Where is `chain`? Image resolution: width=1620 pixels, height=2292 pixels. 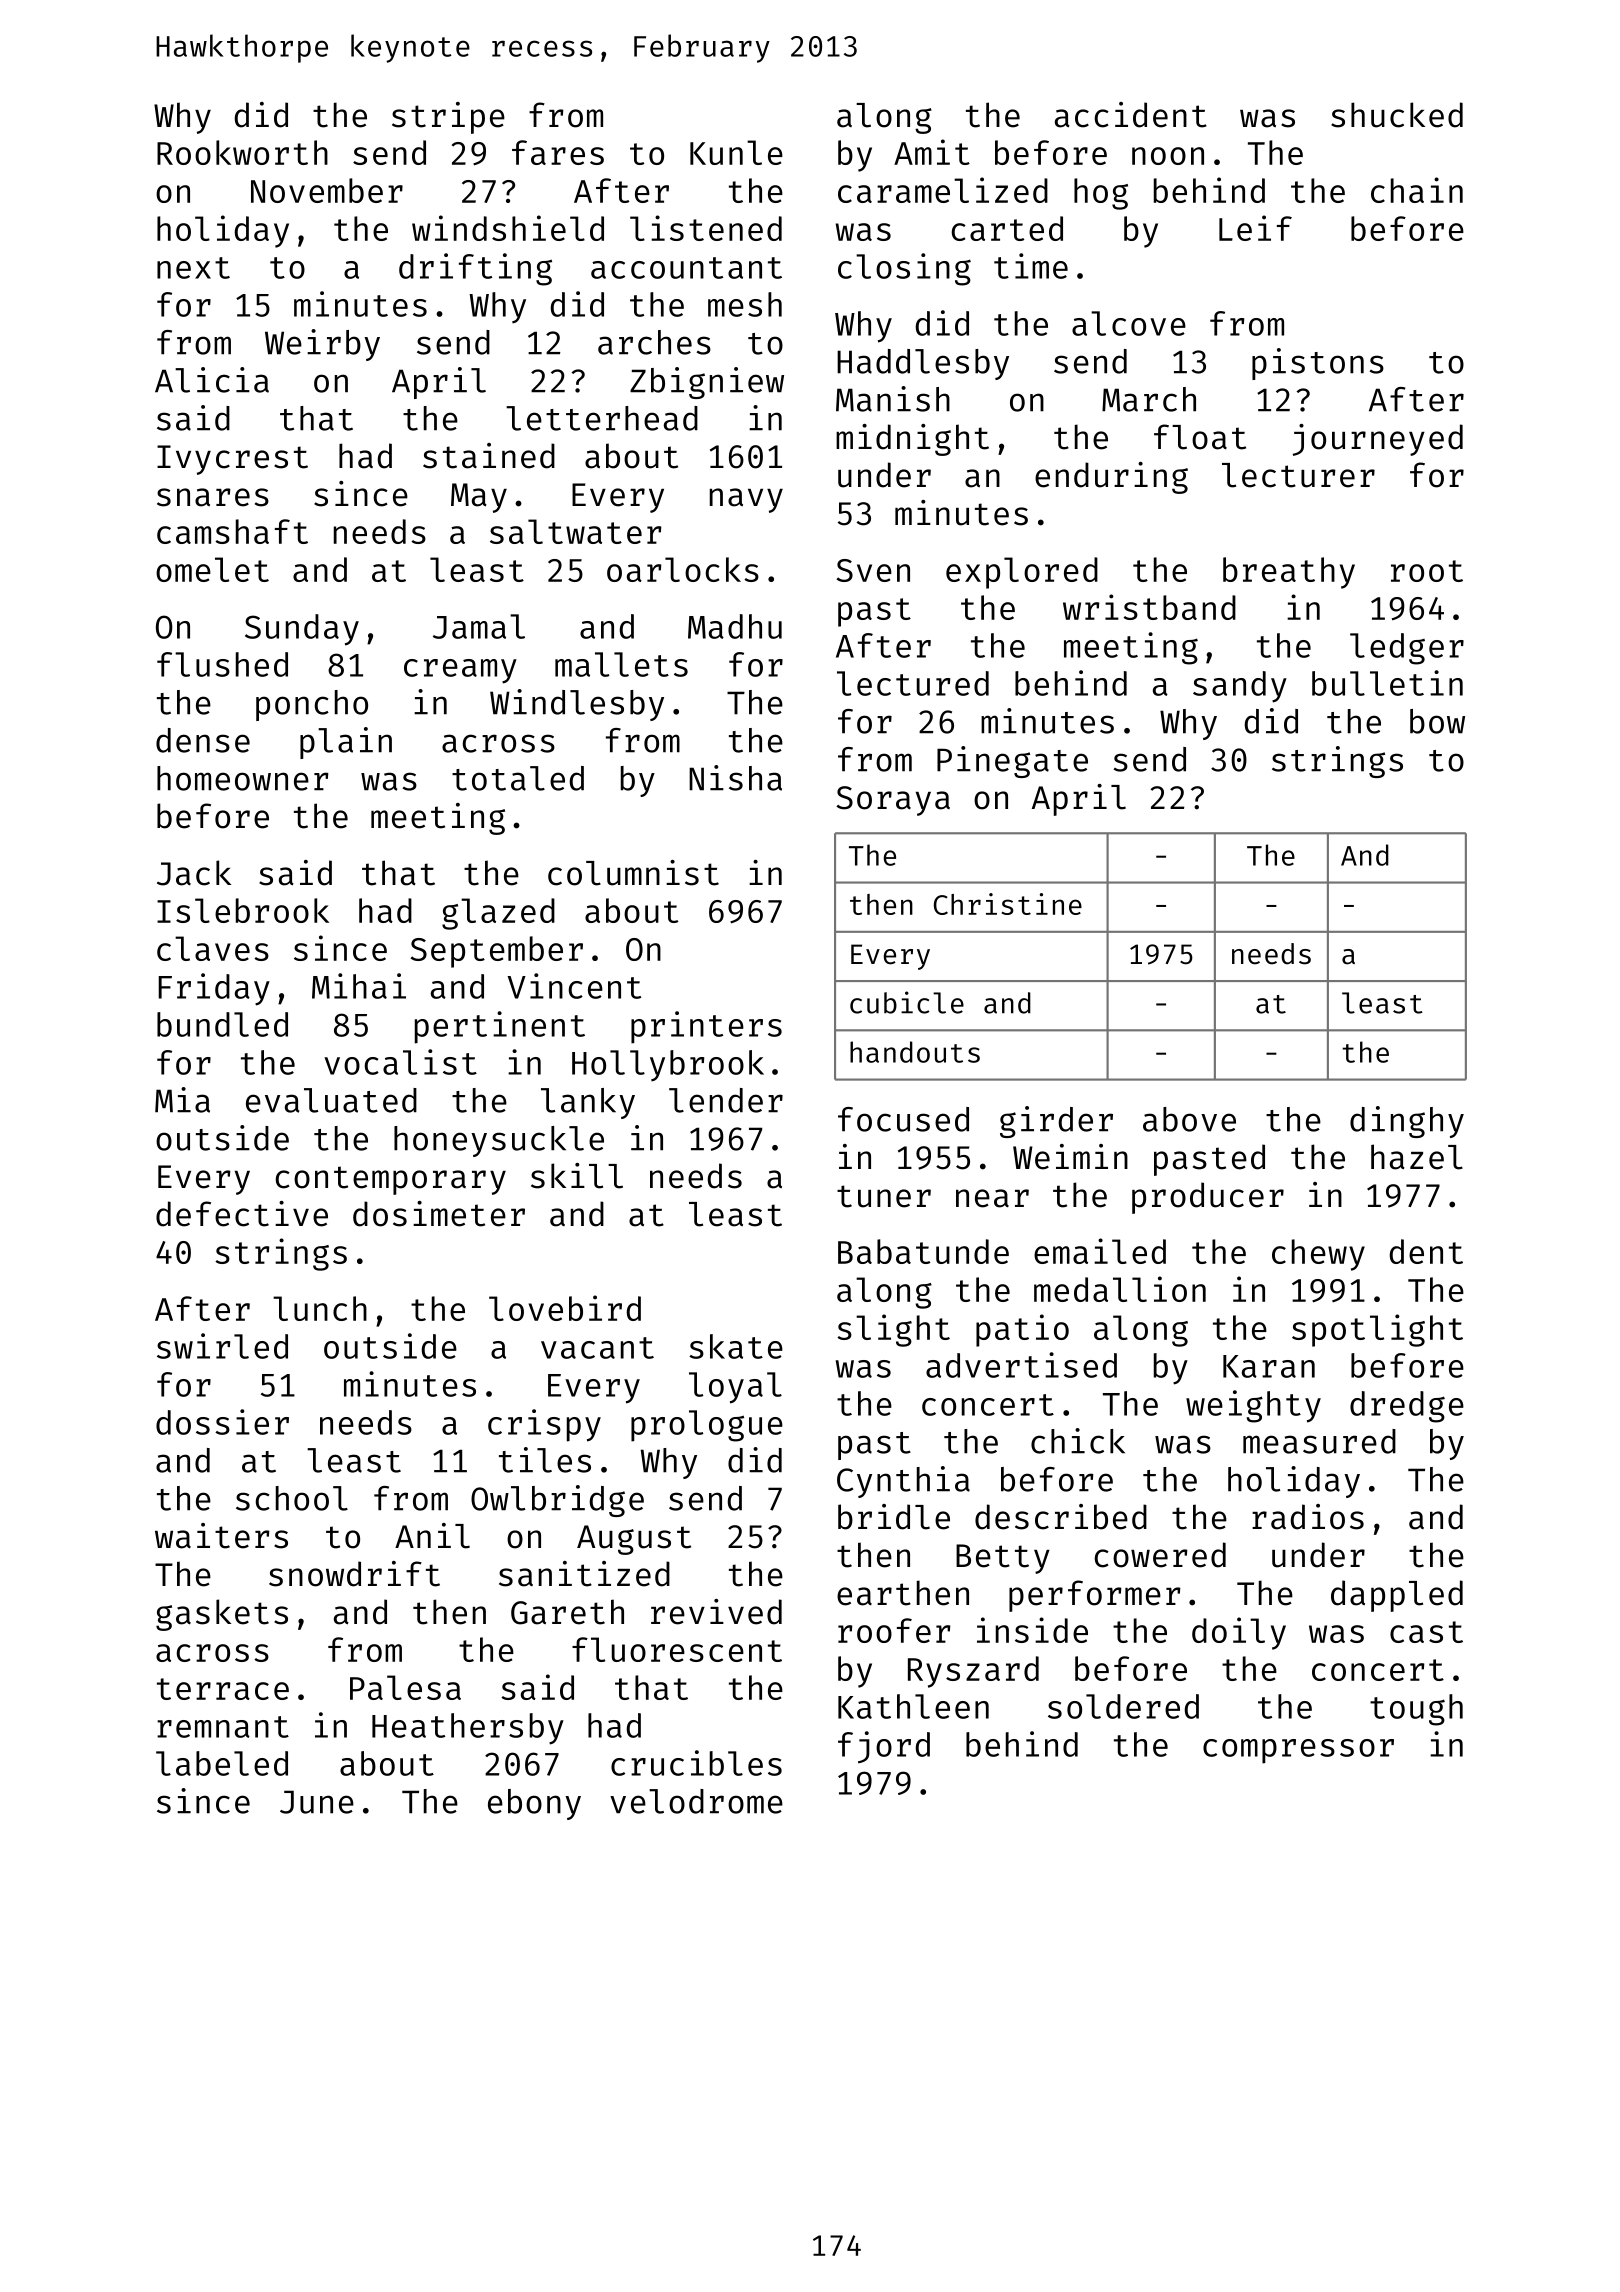 chain is located at coordinates (1417, 190).
